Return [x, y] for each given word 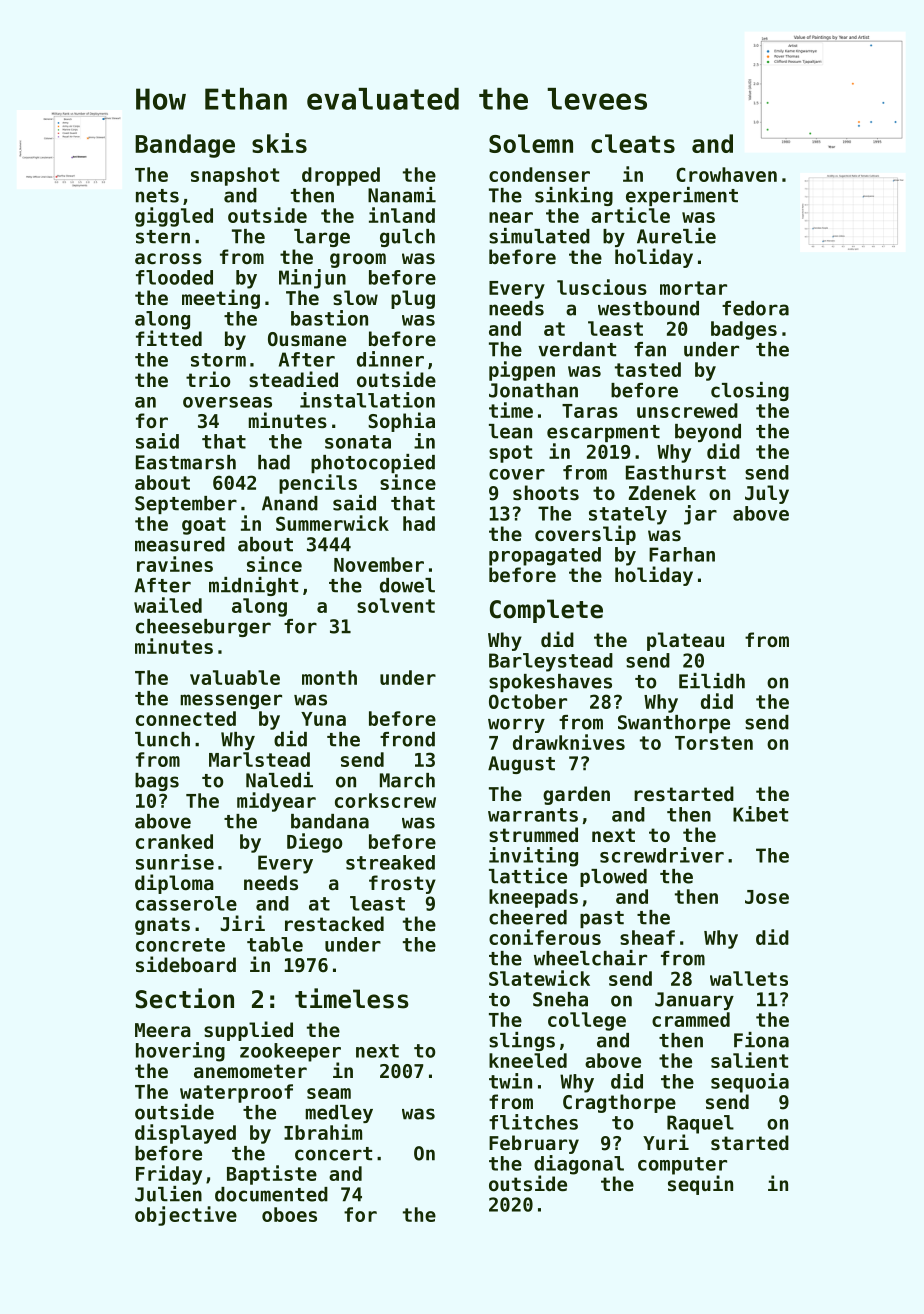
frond [407, 739]
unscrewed [687, 410]
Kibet [760, 814]
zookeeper [290, 1052]
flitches [533, 1122]
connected [186, 718]
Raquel [700, 1124]
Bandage [185, 146]
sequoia [750, 1083]
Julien [168, 1194]
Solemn [531, 143]
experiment [682, 196]
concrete [180, 945]
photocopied [373, 463]
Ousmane [307, 339]
